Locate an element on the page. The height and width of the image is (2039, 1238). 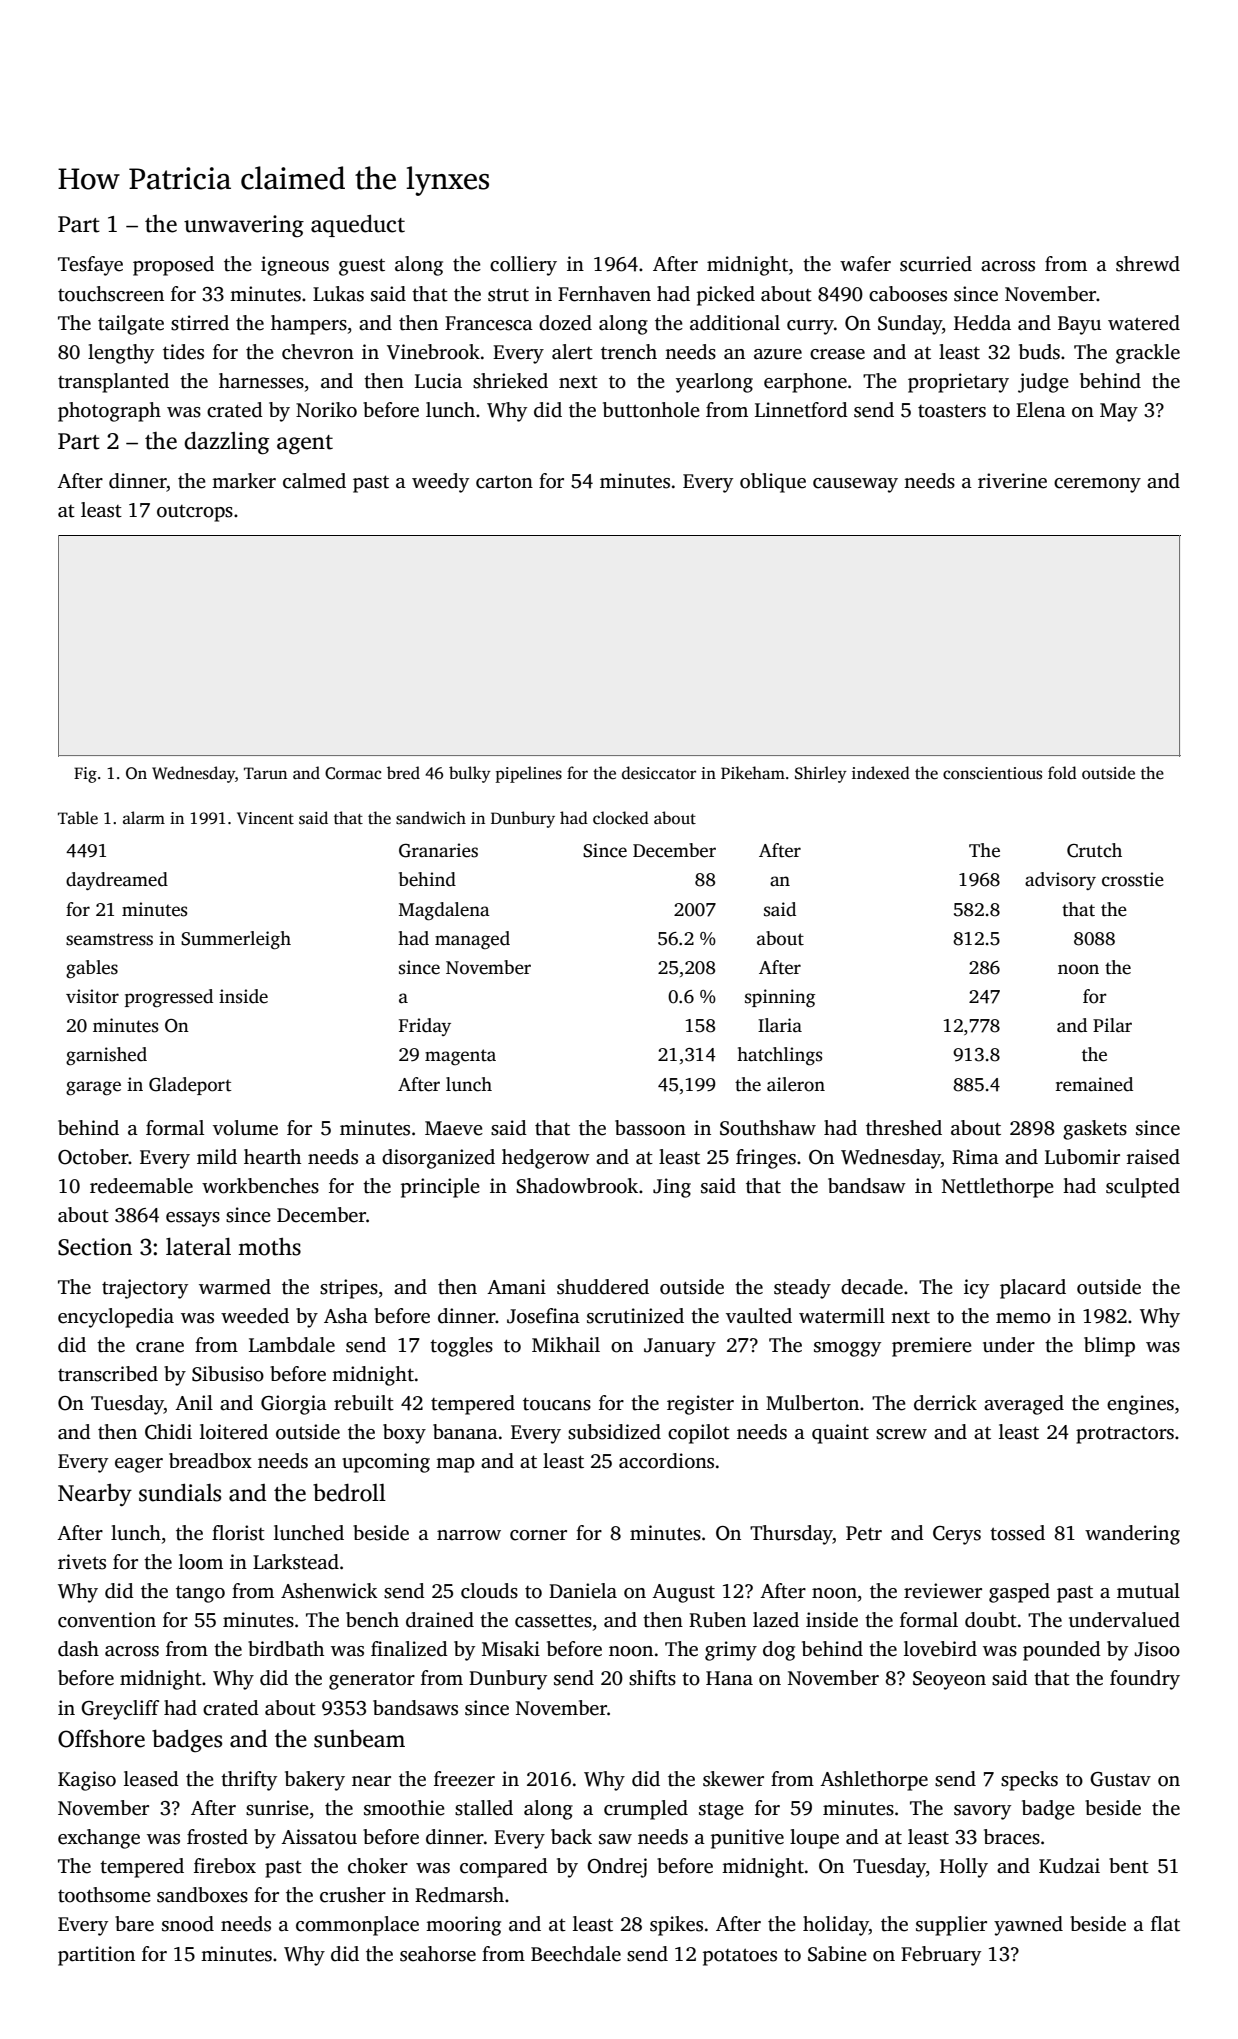
colliery is located at coordinates (523, 266).
